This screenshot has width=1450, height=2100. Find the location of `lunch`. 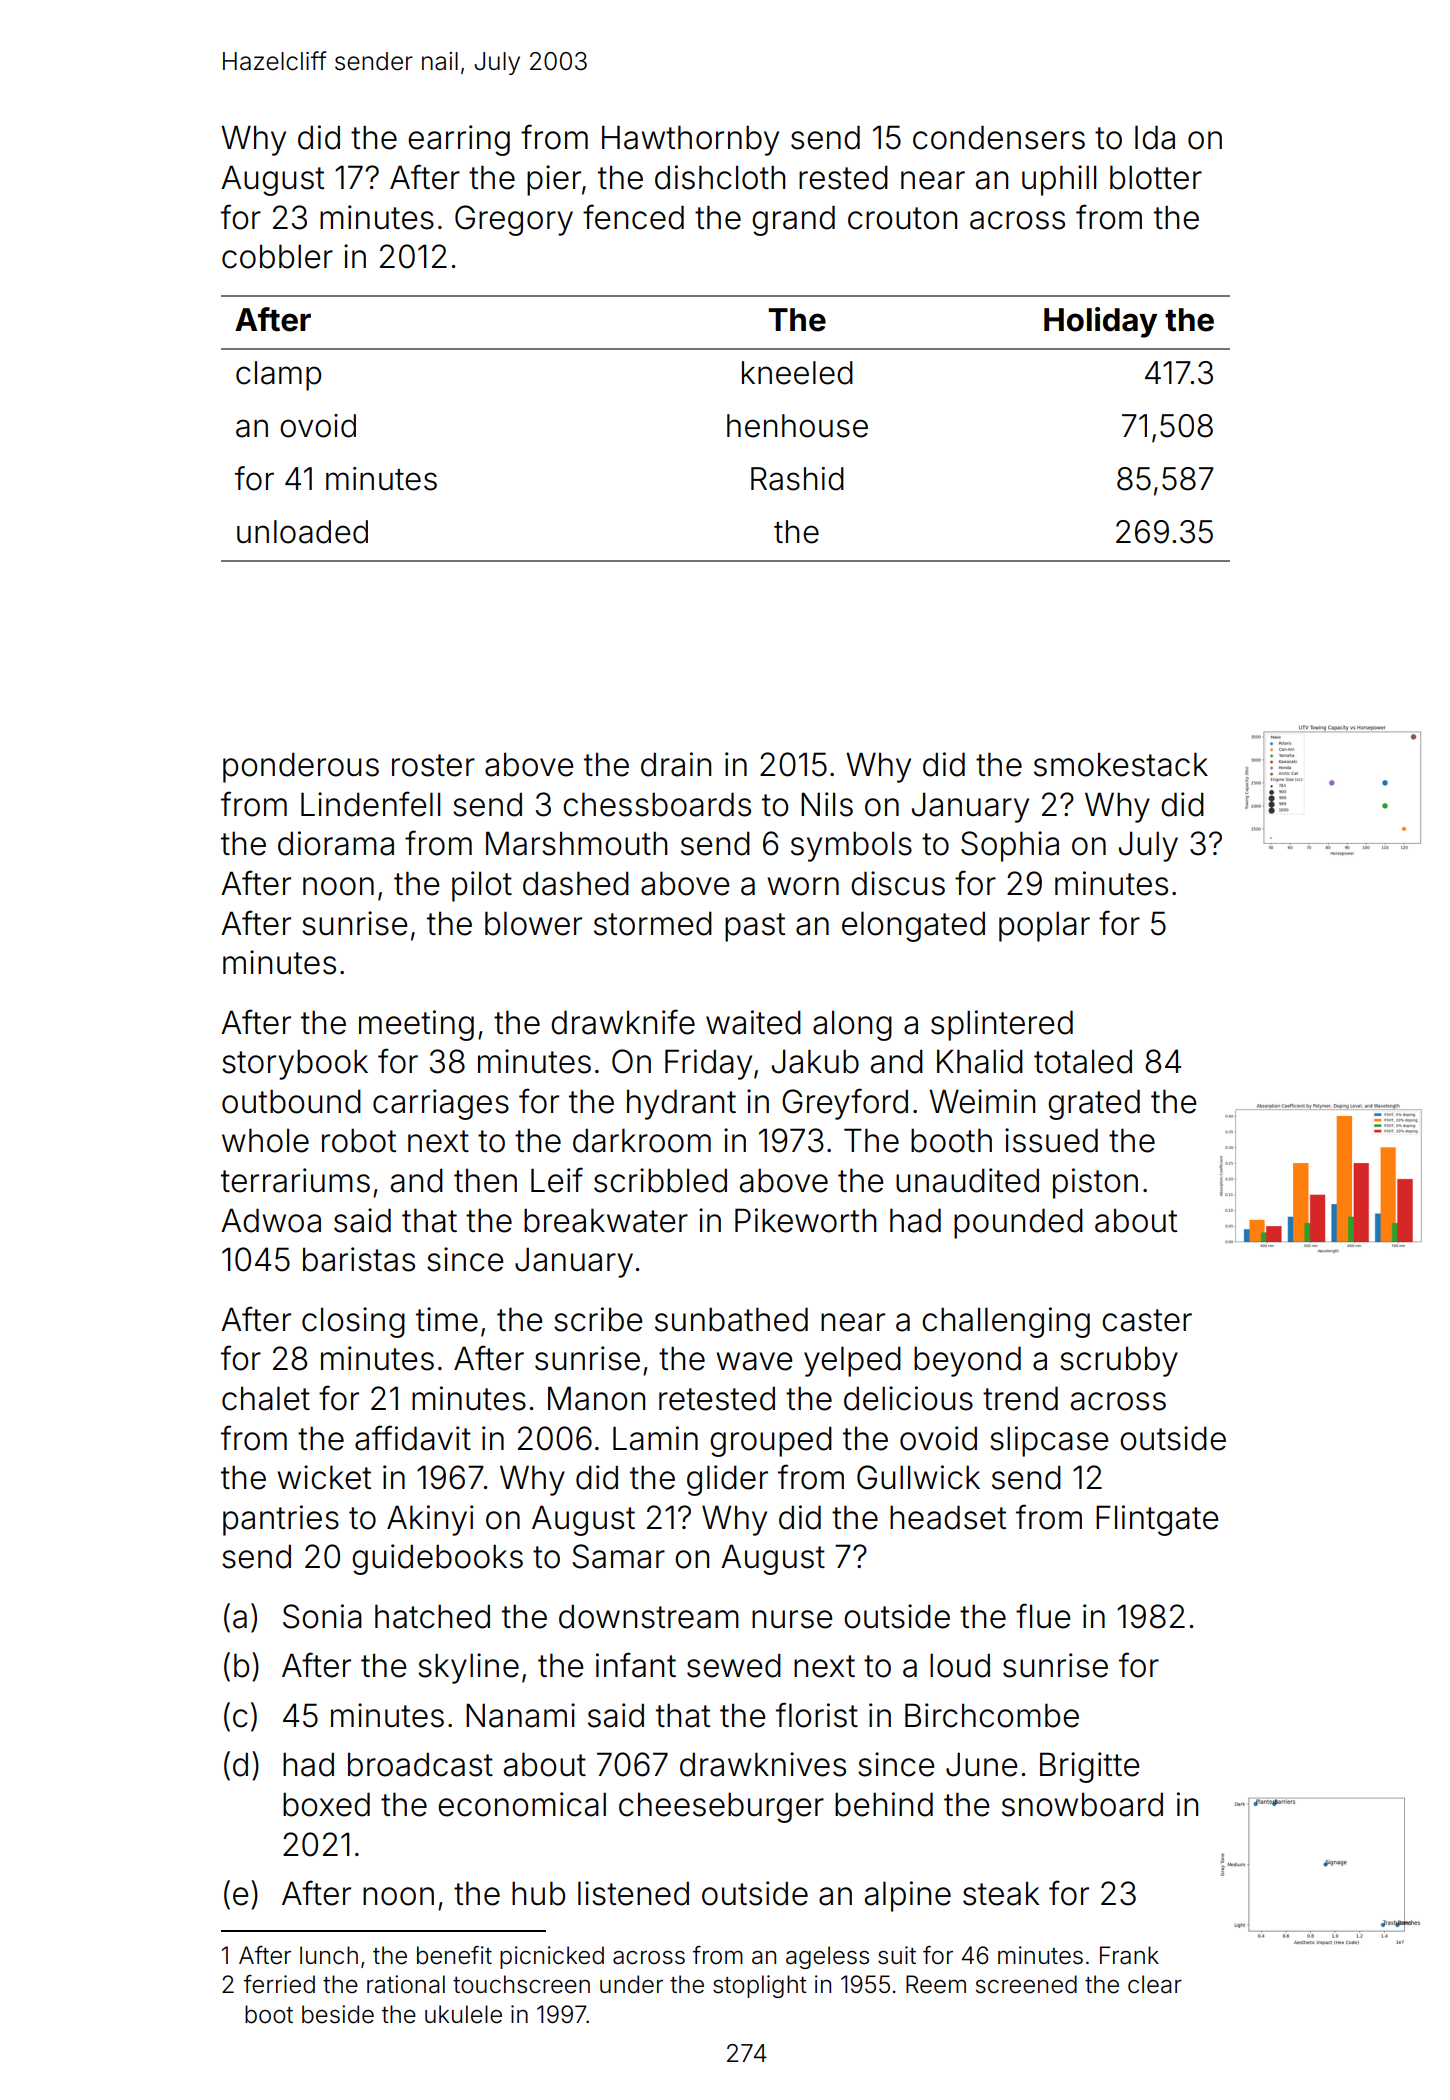

lunch is located at coordinates (329, 1955).
